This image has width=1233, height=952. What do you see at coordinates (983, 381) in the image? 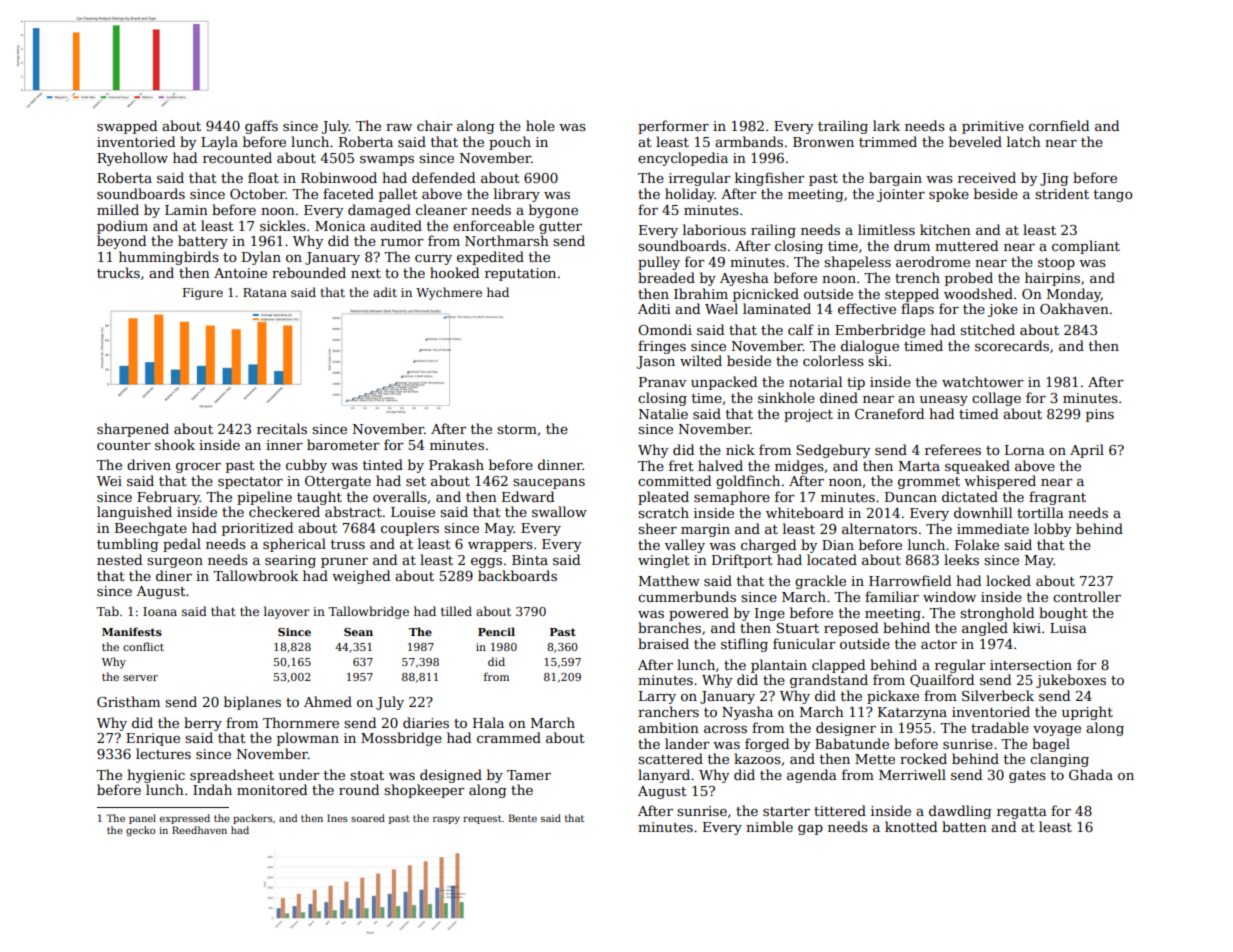
I see `watchtower` at bounding box center [983, 381].
